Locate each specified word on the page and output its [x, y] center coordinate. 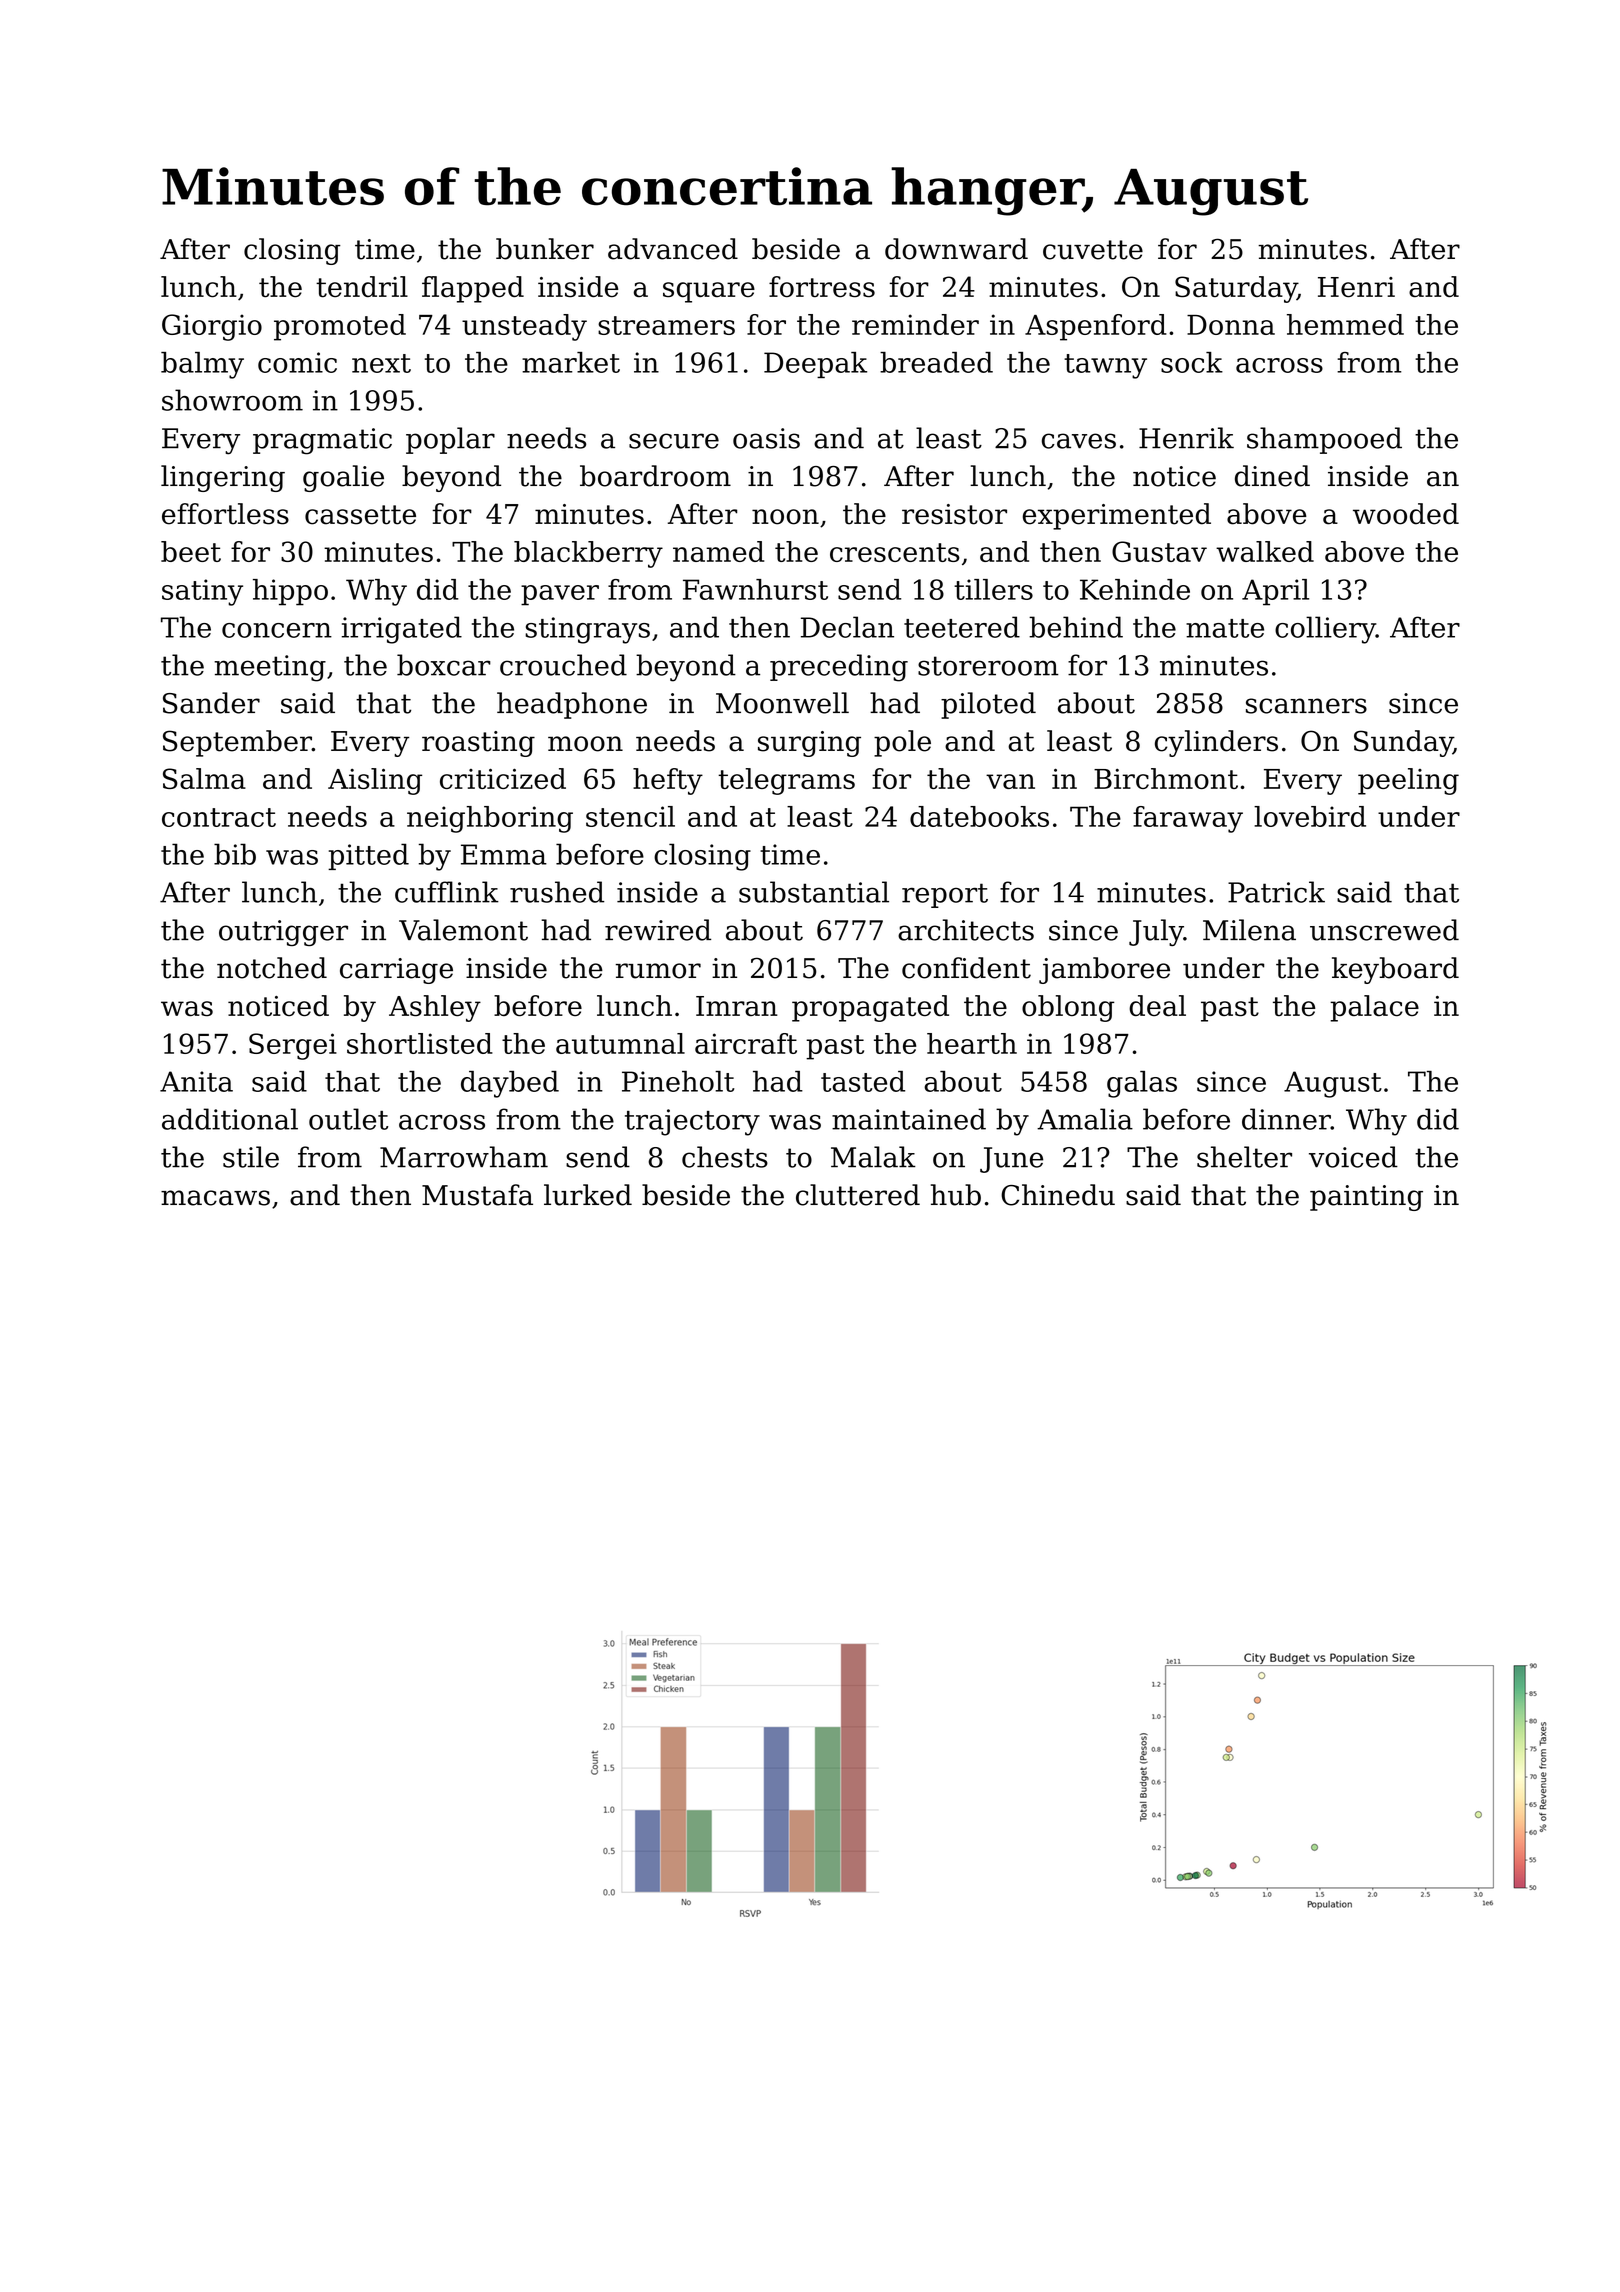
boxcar [444, 665]
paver [560, 595]
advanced [673, 249]
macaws [215, 1198]
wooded [1406, 514]
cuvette [1093, 250]
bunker [545, 249]
